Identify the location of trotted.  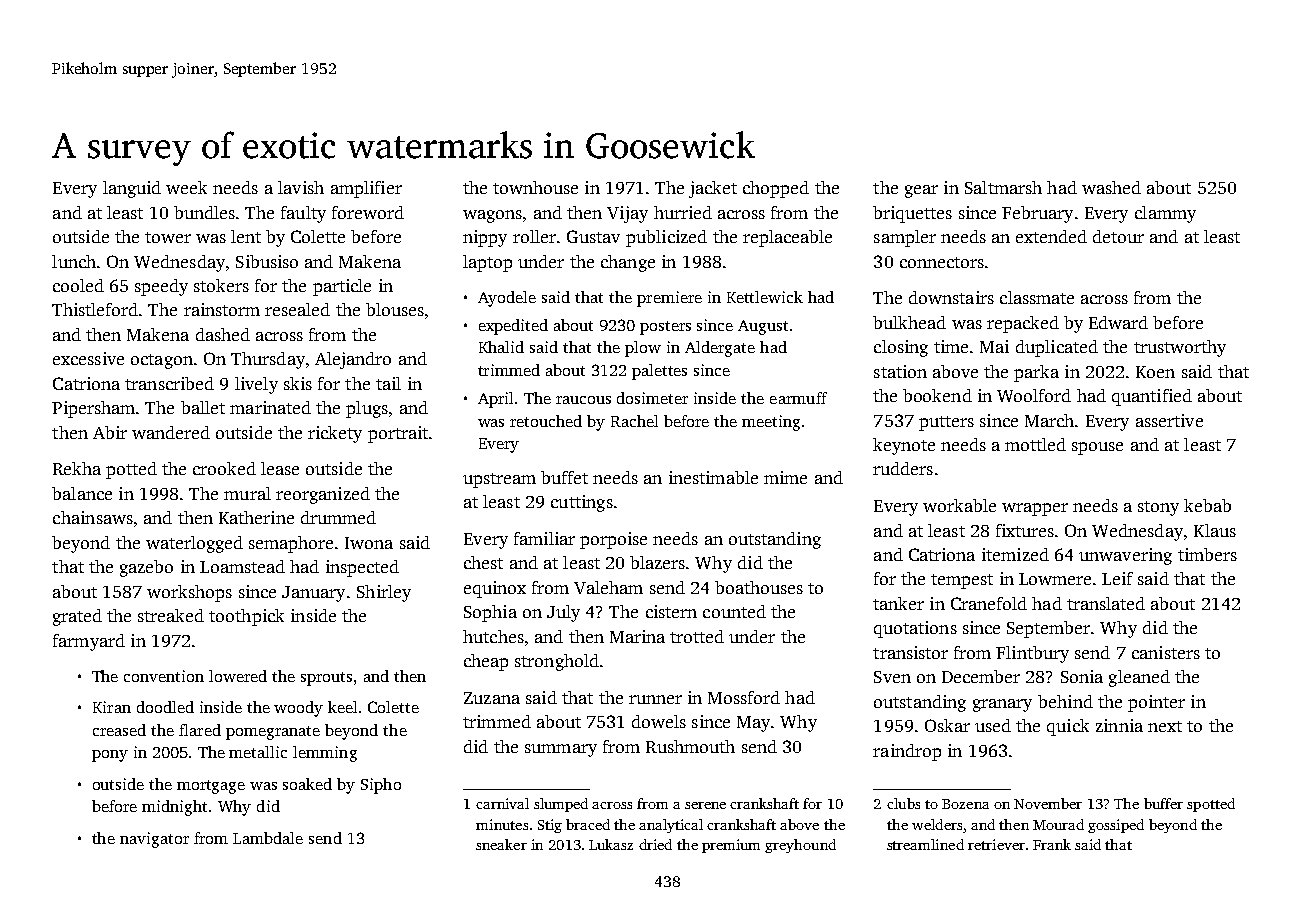
(697, 636).
